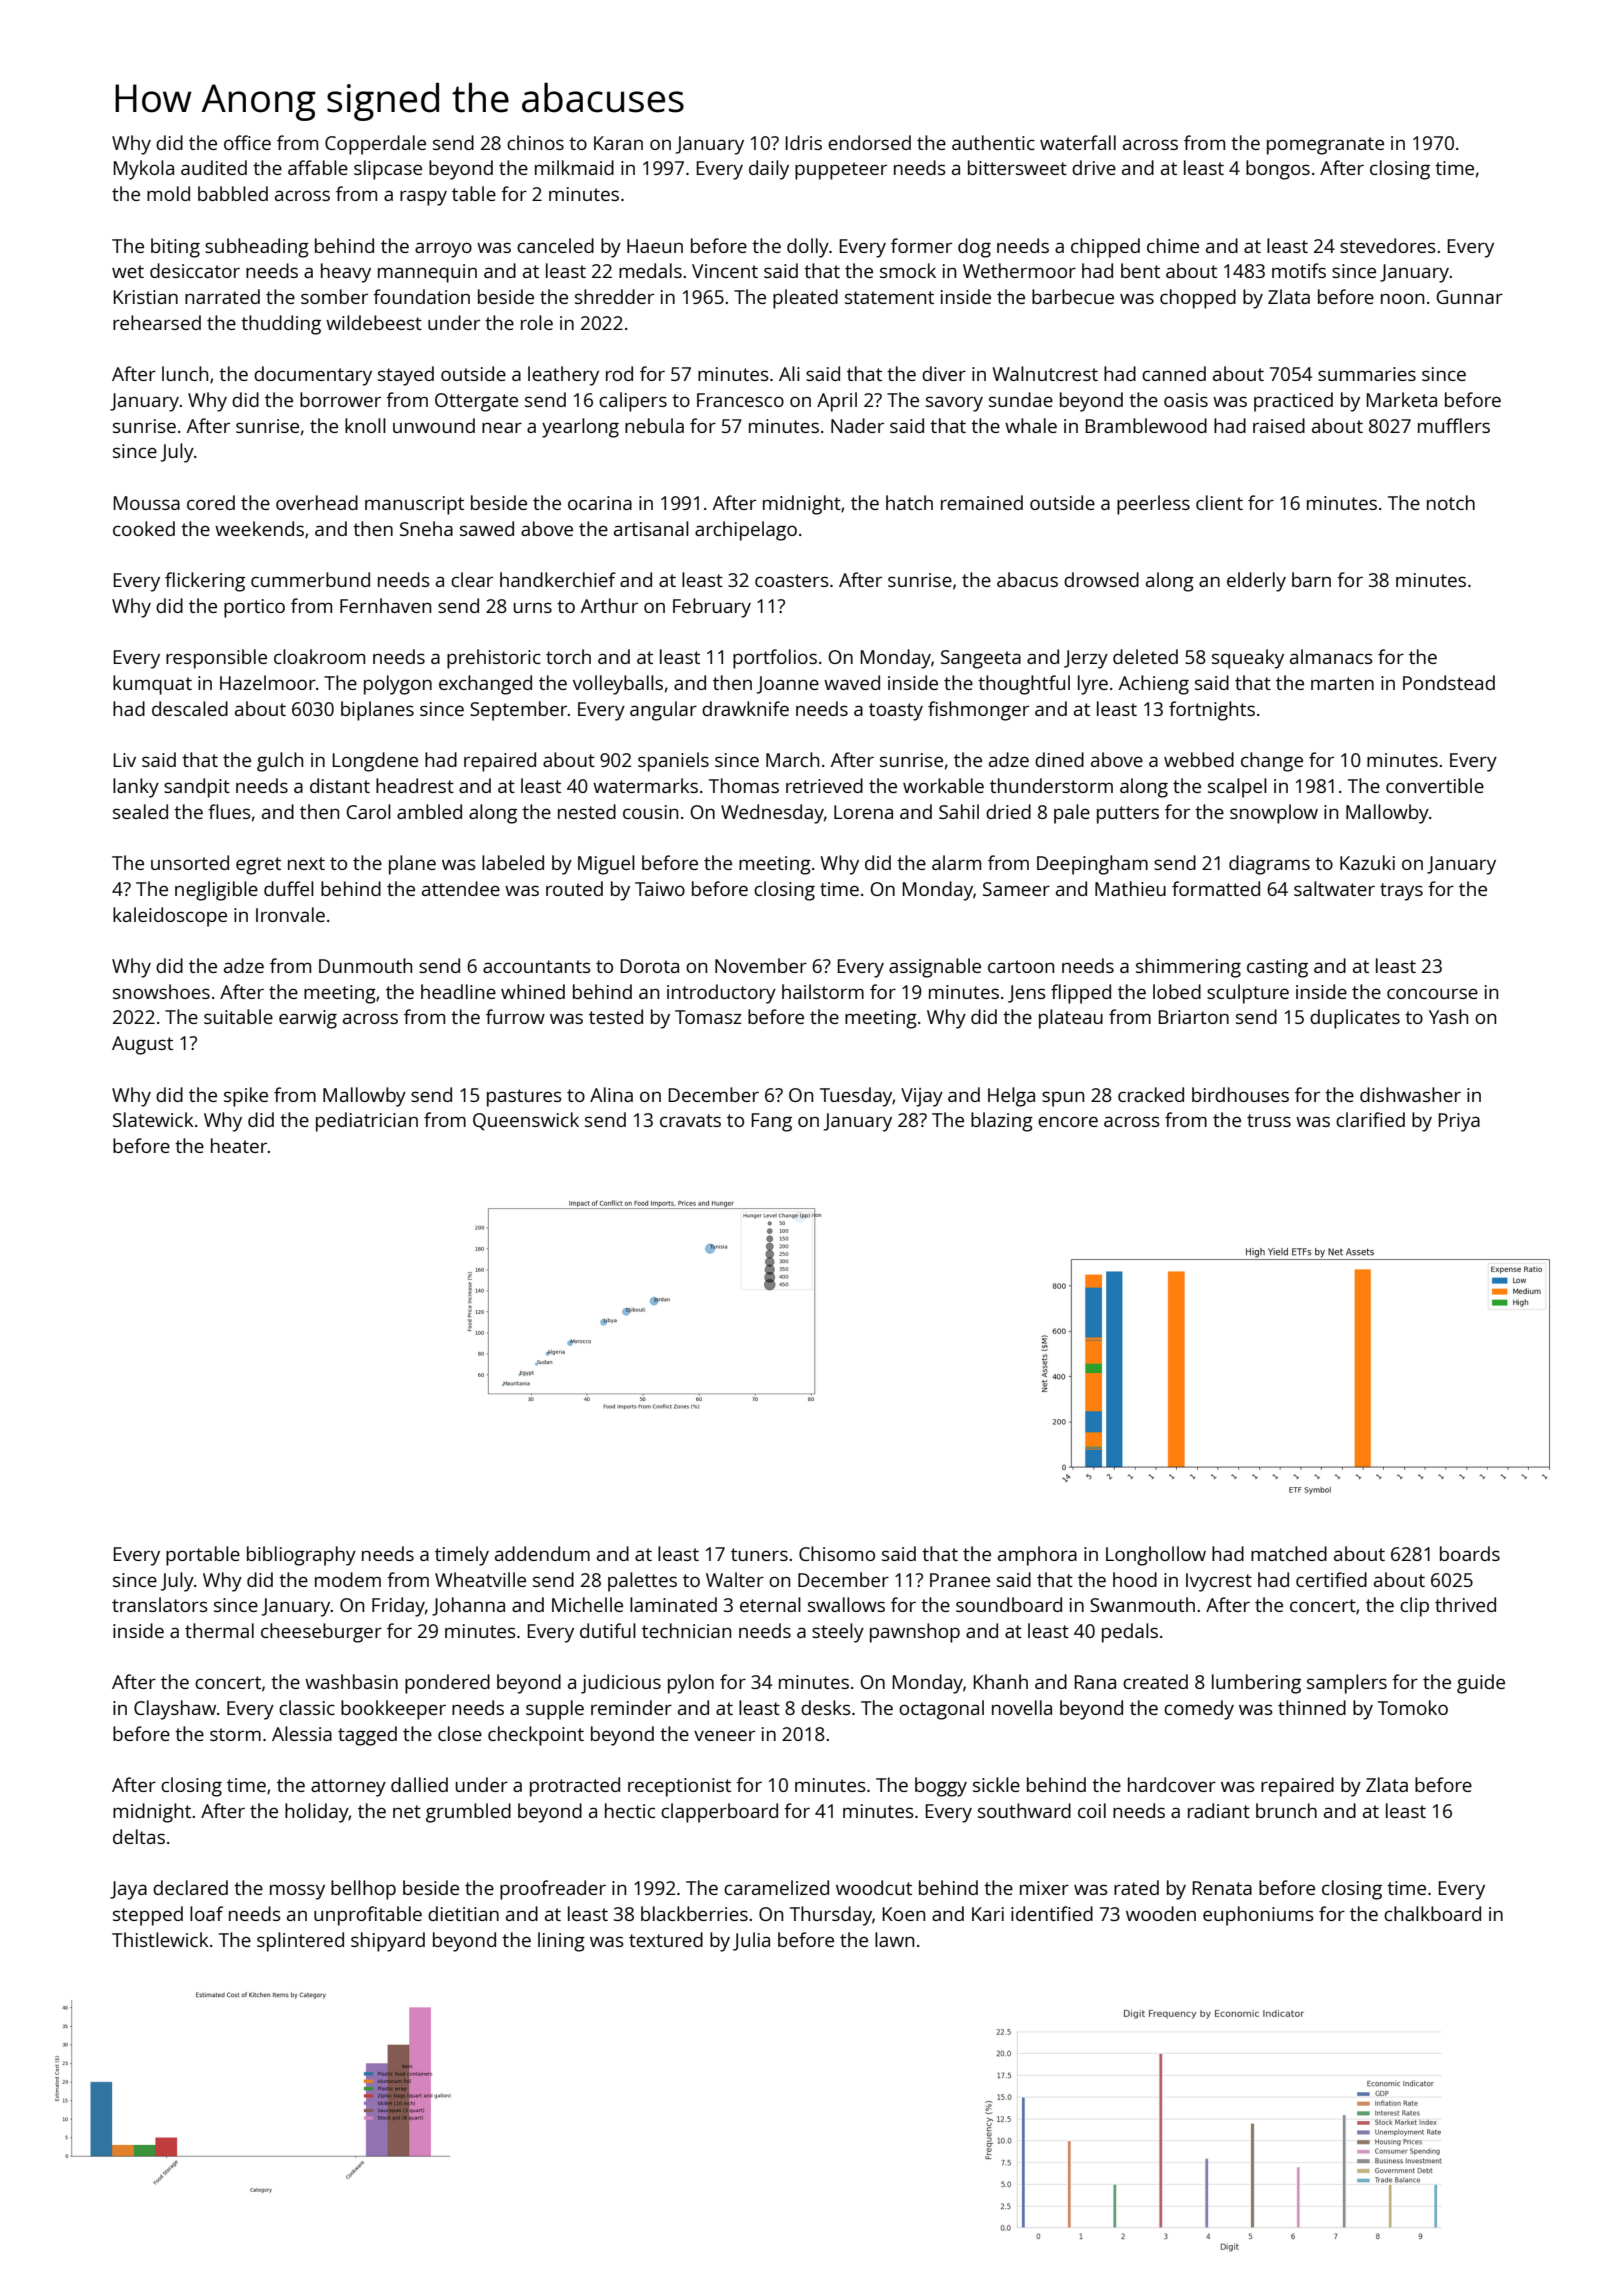  What do you see at coordinates (837, 1553) in the document?
I see `Chisomo` at bounding box center [837, 1553].
